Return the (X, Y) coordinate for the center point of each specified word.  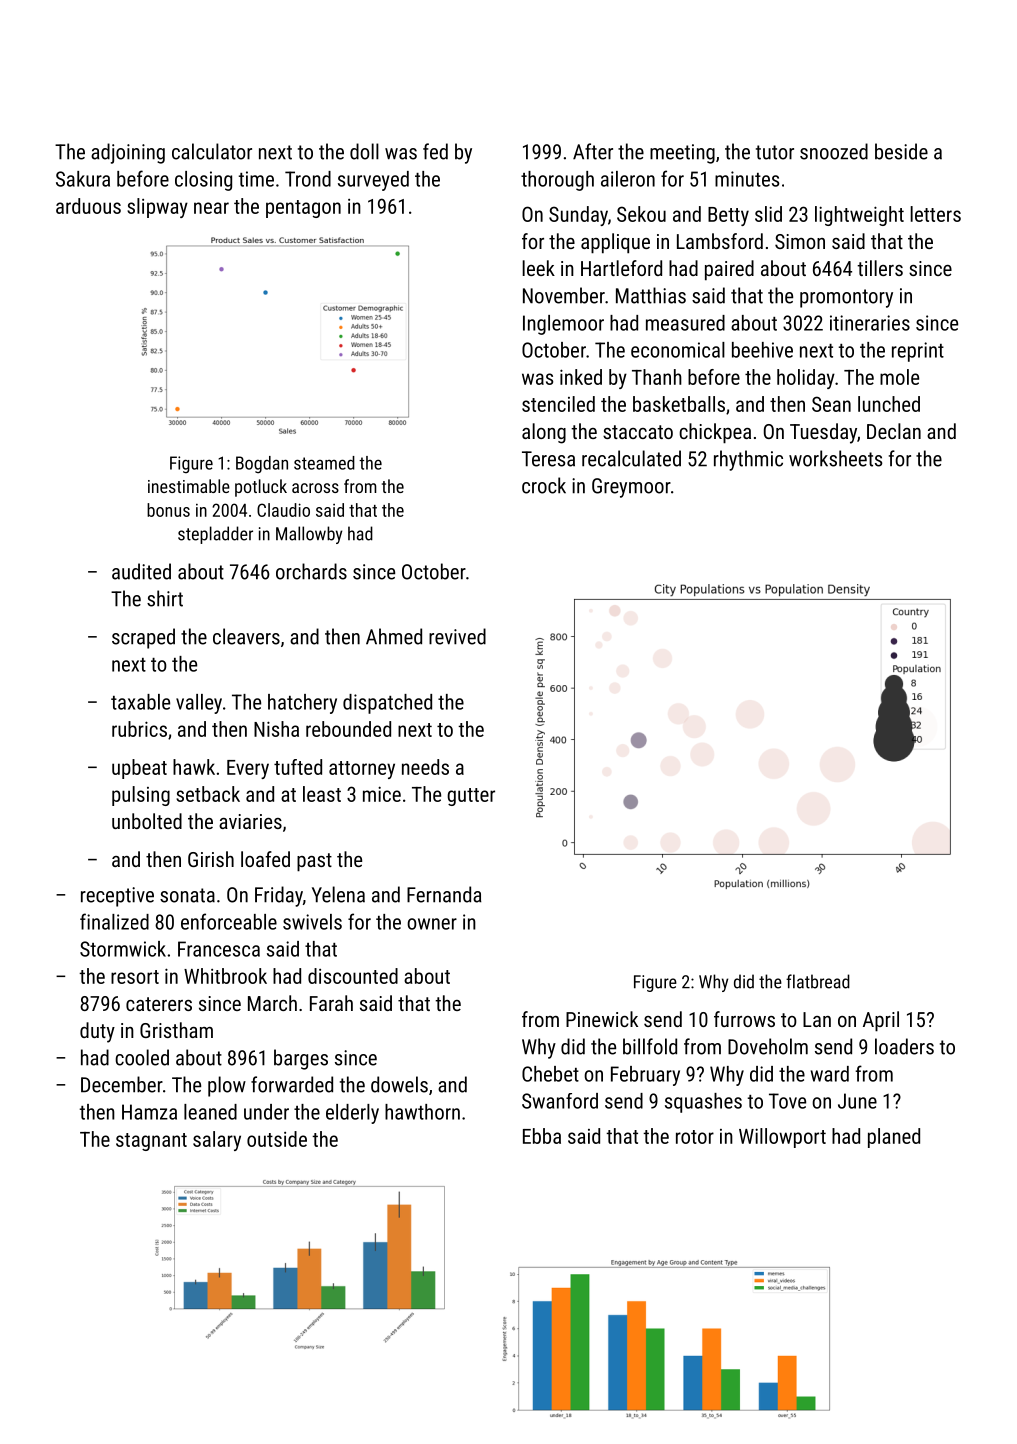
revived (457, 636)
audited (141, 571)
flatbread (818, 981)
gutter (471, 797)
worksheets (835, 458)
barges (301, 1059)
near (211, 208)
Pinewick (602, 1019)
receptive (117, 897)
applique (615, 243)
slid (768, 214)
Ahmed (394, 636)
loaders (904, 1046)
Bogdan (262, 465)
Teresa (548, 459)
